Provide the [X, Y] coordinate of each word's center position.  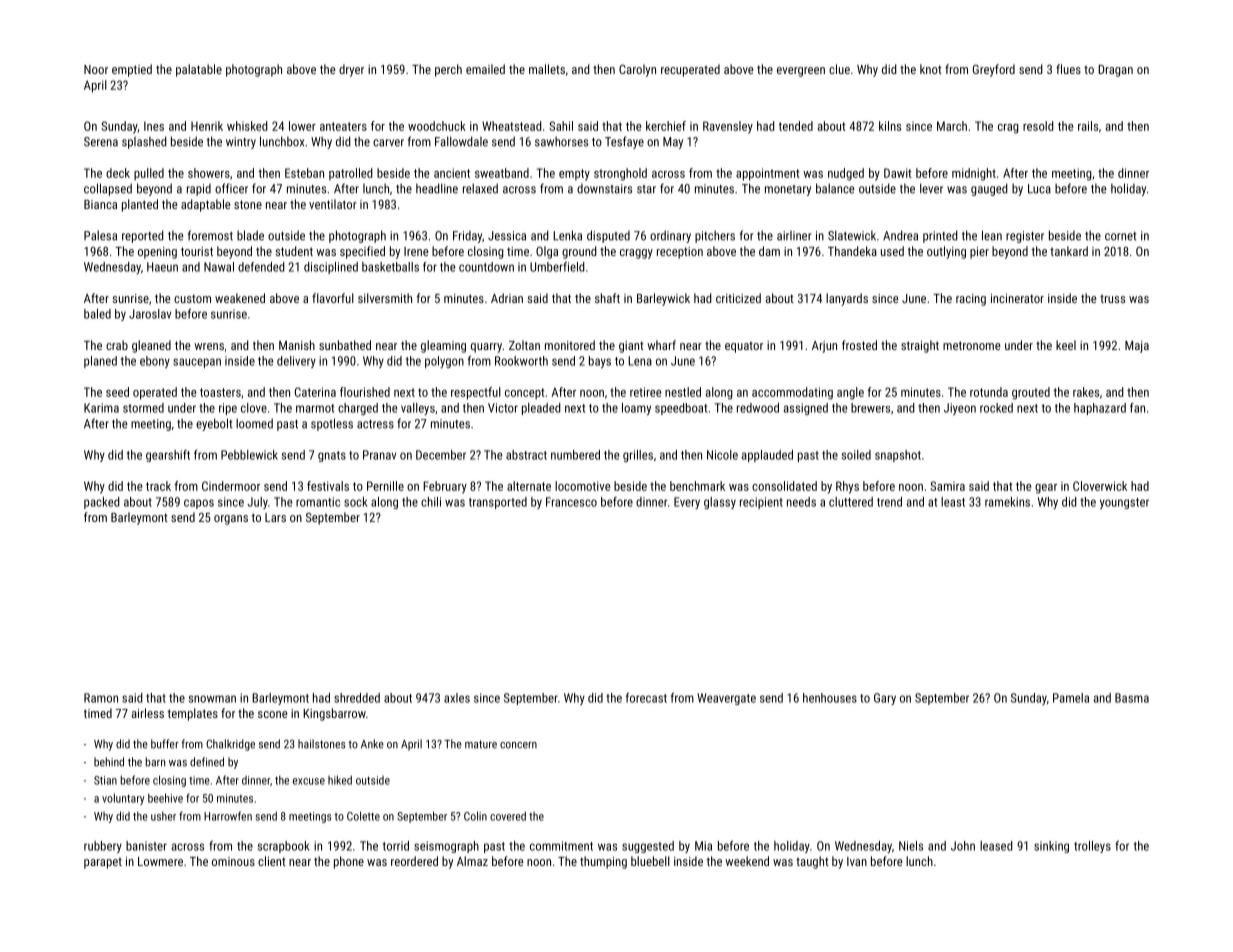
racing [971, 300]
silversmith [385, 298]
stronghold [620, 174]
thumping [603, 862]
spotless [332, 424]
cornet [1120, 236]
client [272, 861]
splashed [144, 142]
